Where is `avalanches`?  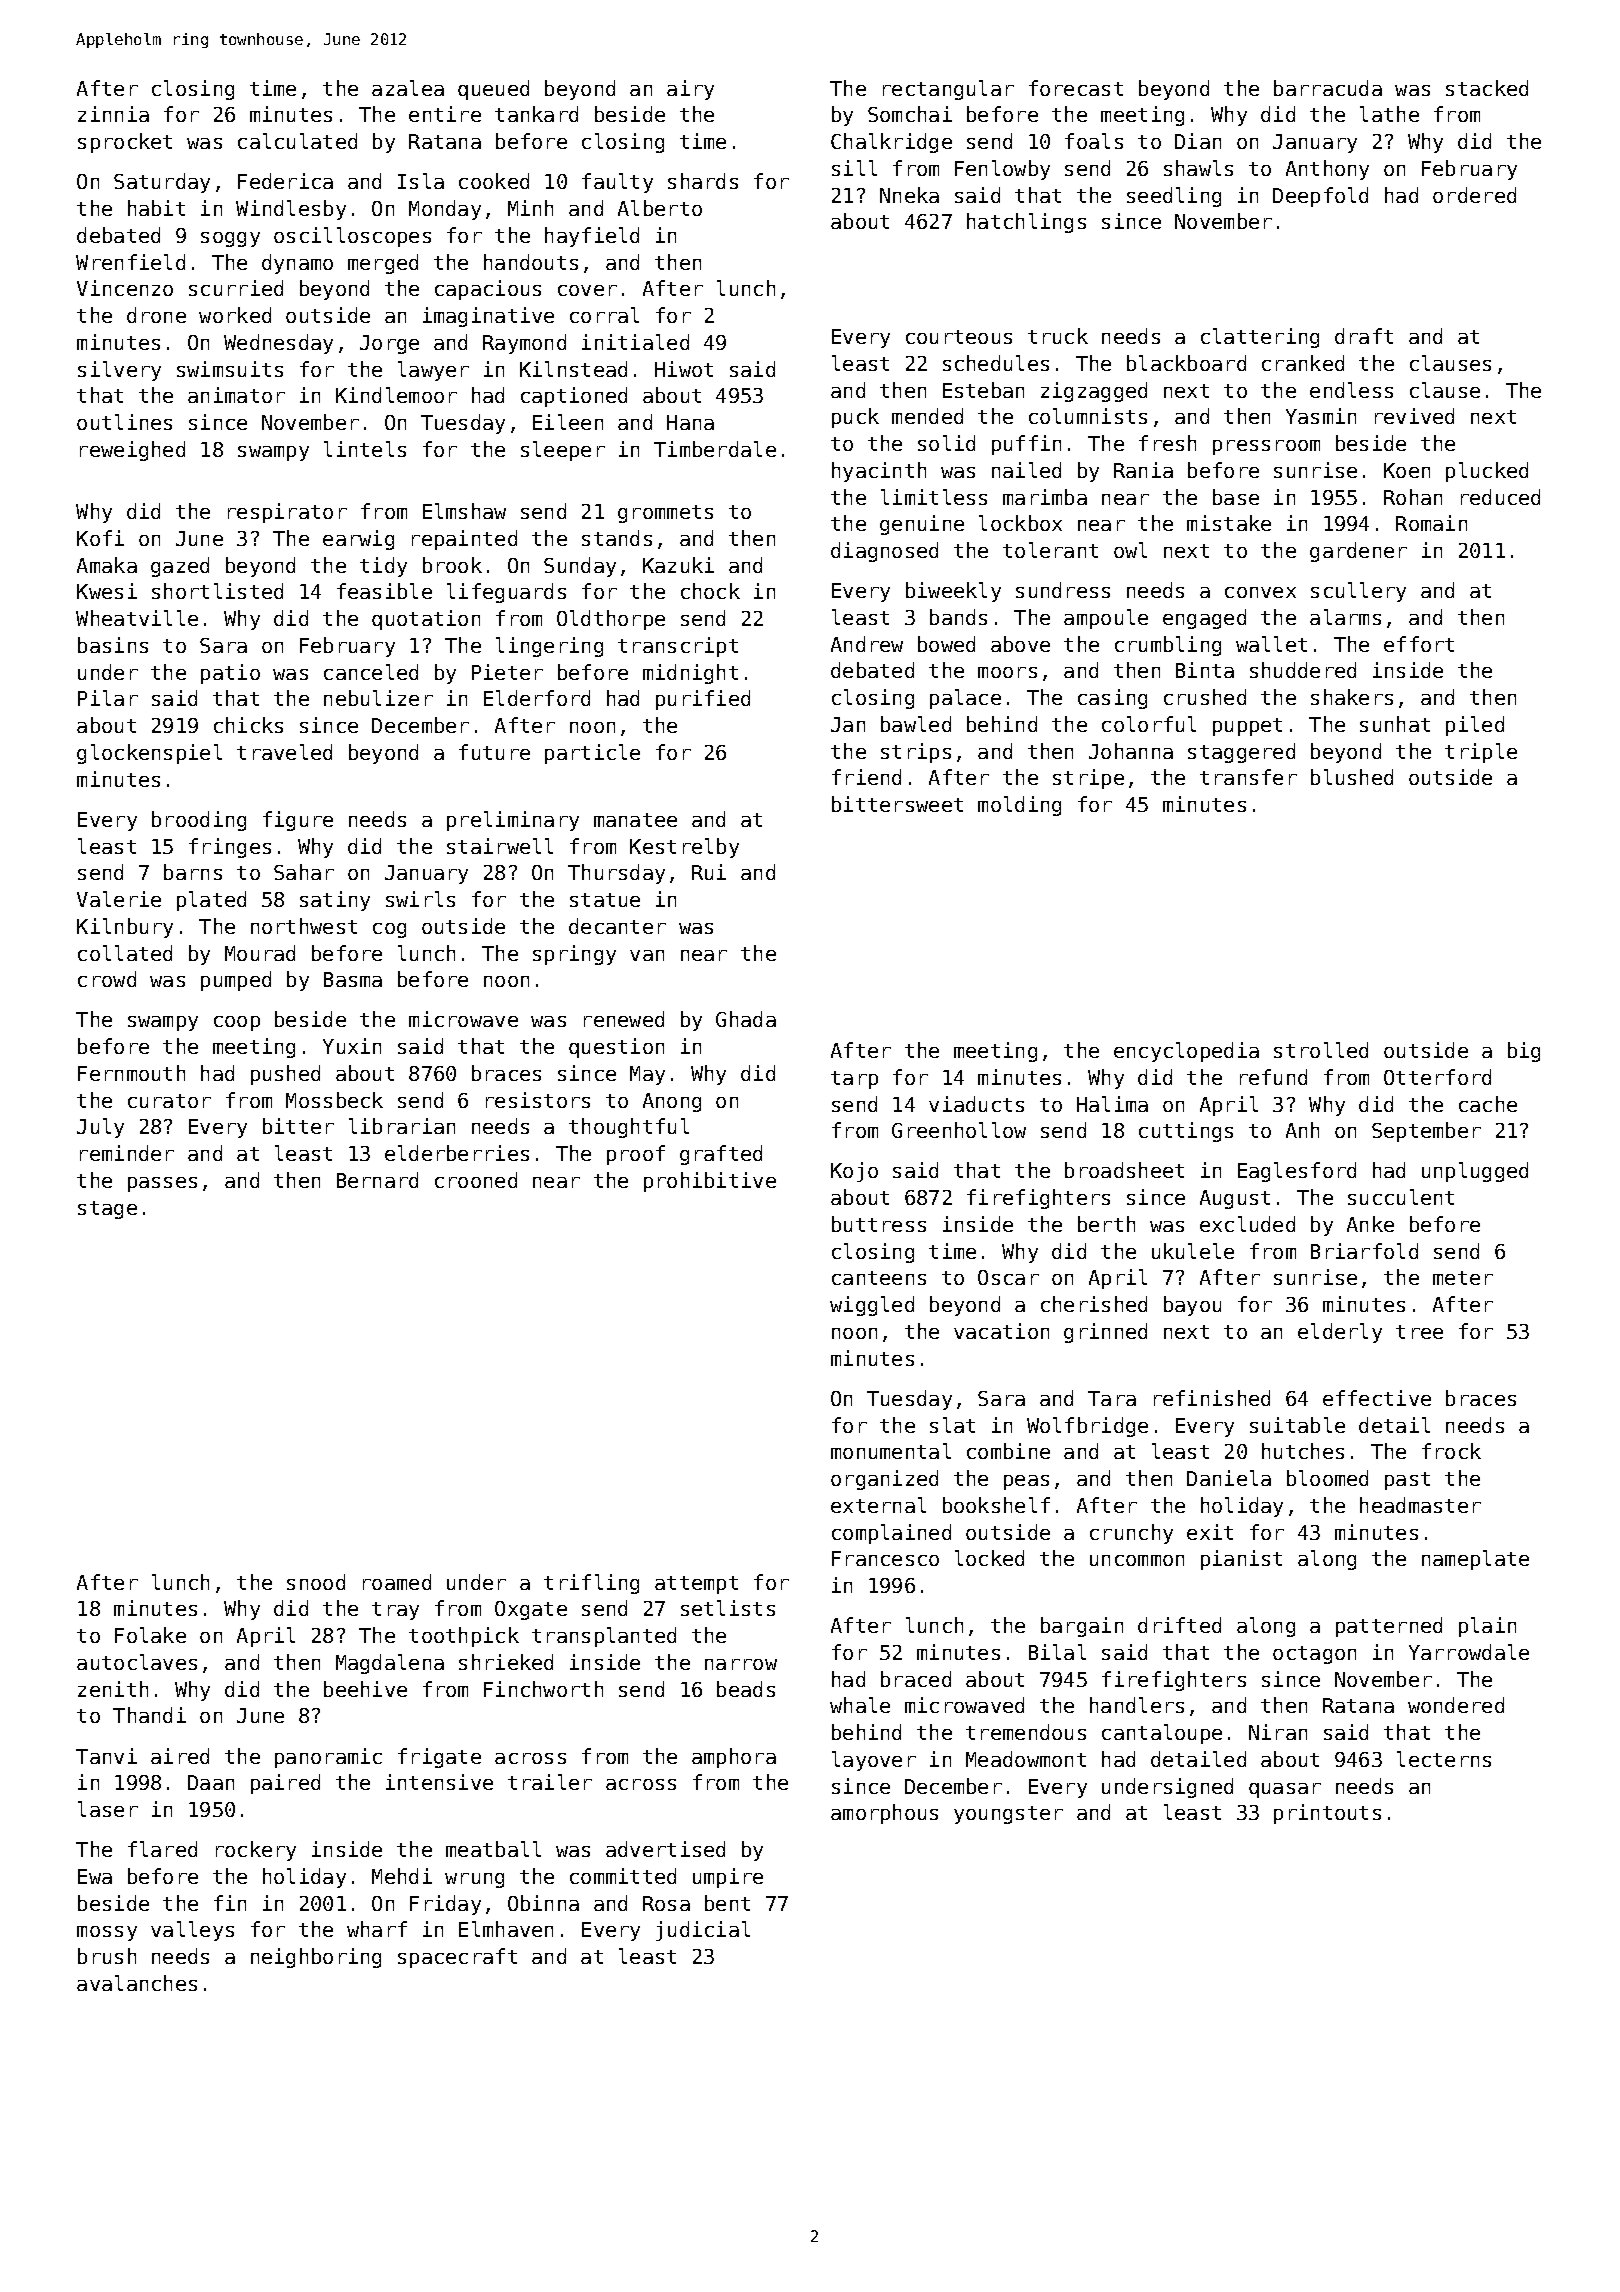
avalanches is located at coordinates (137, 1983).
